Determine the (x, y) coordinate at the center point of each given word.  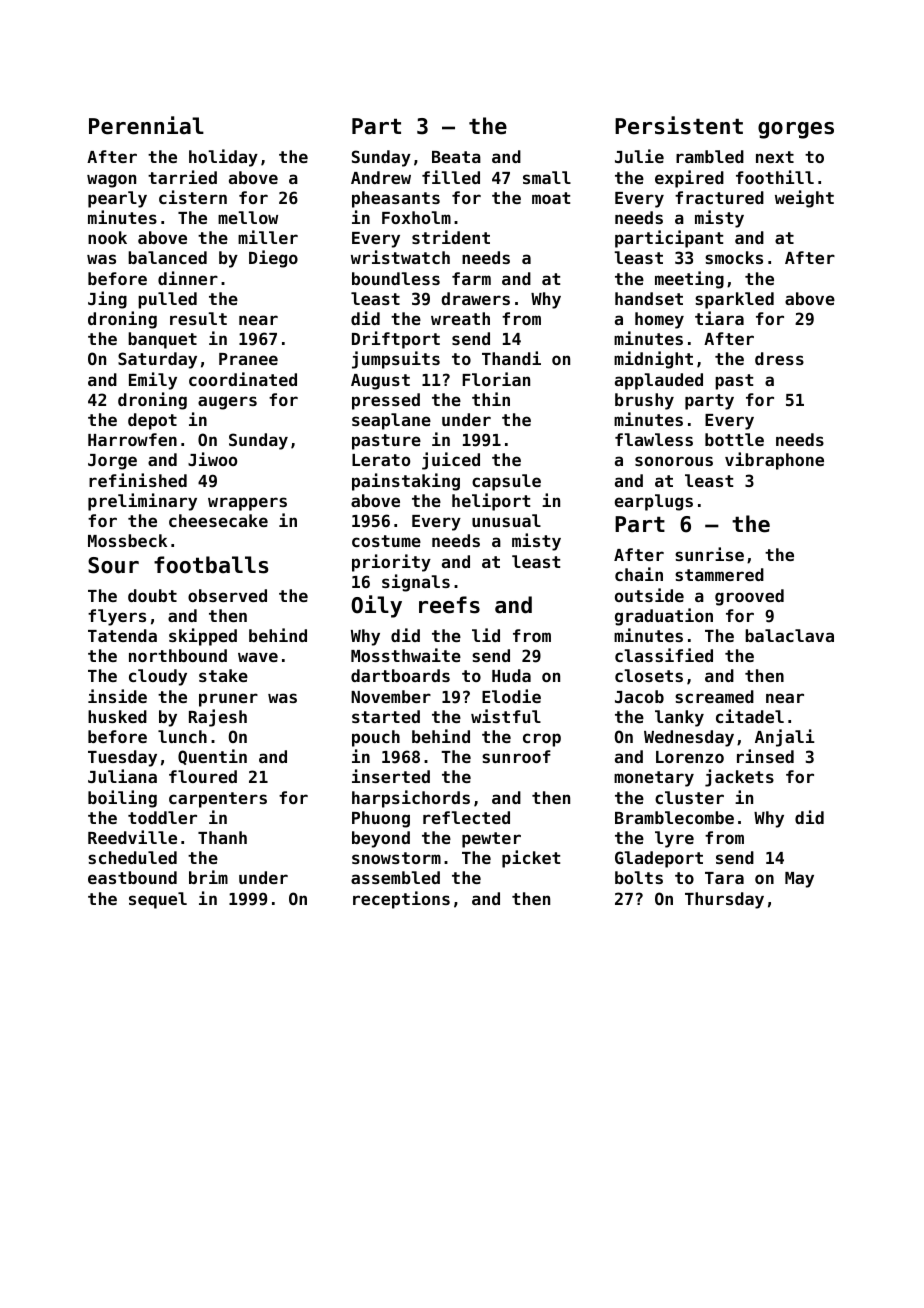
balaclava (789, 635)
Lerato (381, 460)
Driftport (396, 340)
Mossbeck (127, 540)
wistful (506, 716)
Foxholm (416, 217)
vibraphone (774, 461)
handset (649, 298)
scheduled (132, 857)
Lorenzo (690, 757)
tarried (182, 177)
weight (804, 199)
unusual (506, 520)
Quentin (212, 757)
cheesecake (218, 520)
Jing (107, 300)
